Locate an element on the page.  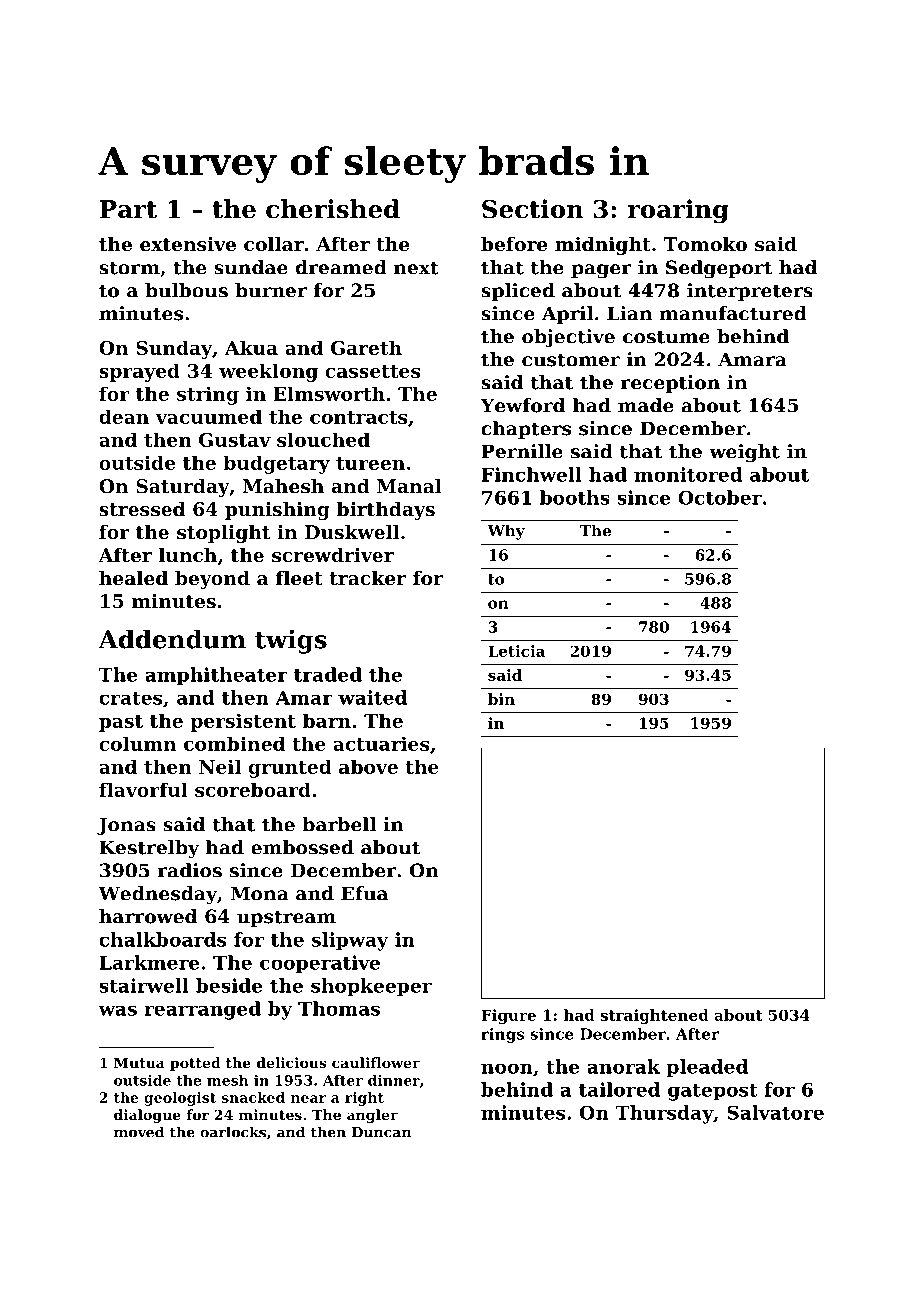
dean is located at coordinates (124, 416).
